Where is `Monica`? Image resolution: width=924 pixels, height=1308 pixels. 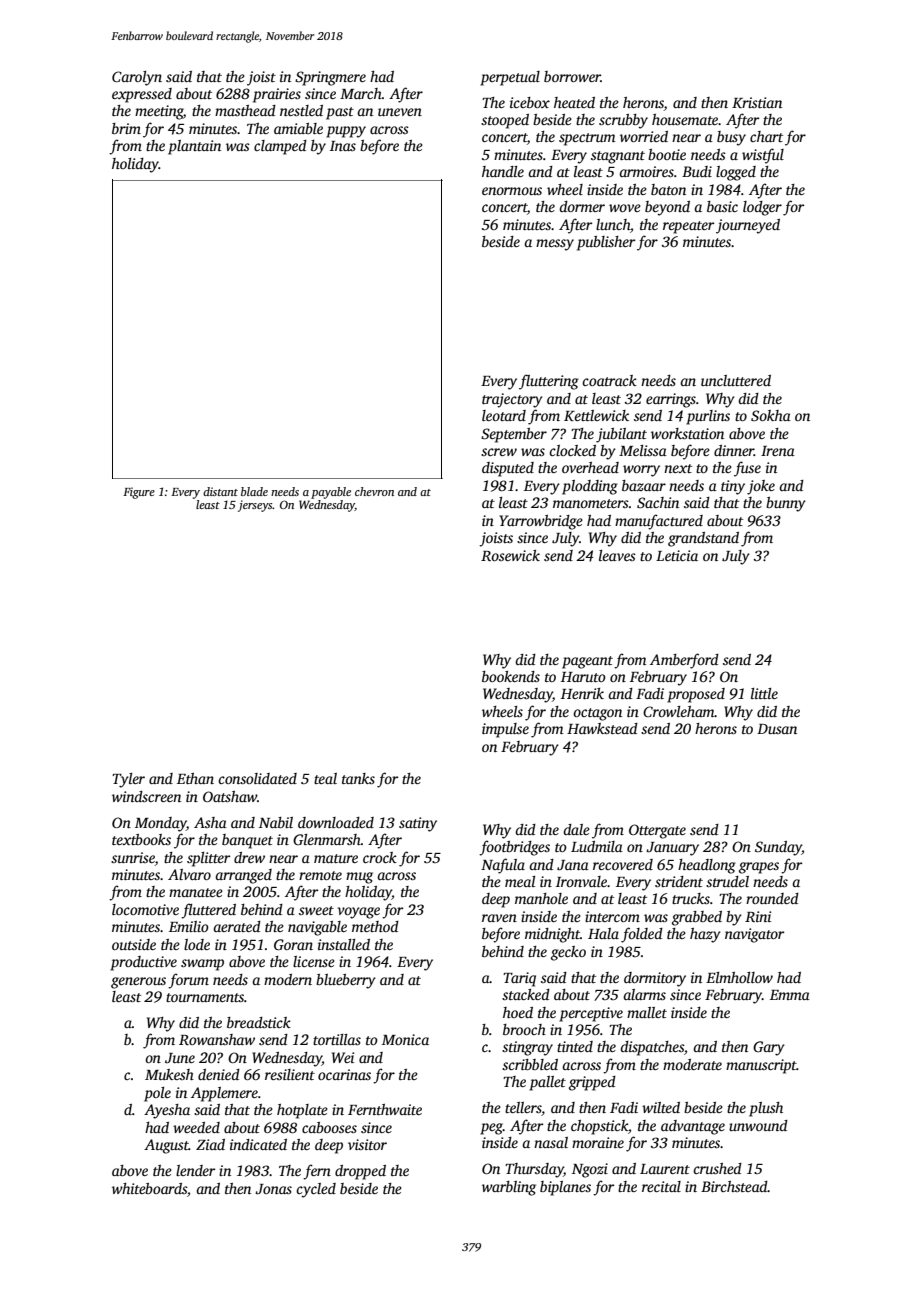 Monica is located at coordinates (405, 1039).
